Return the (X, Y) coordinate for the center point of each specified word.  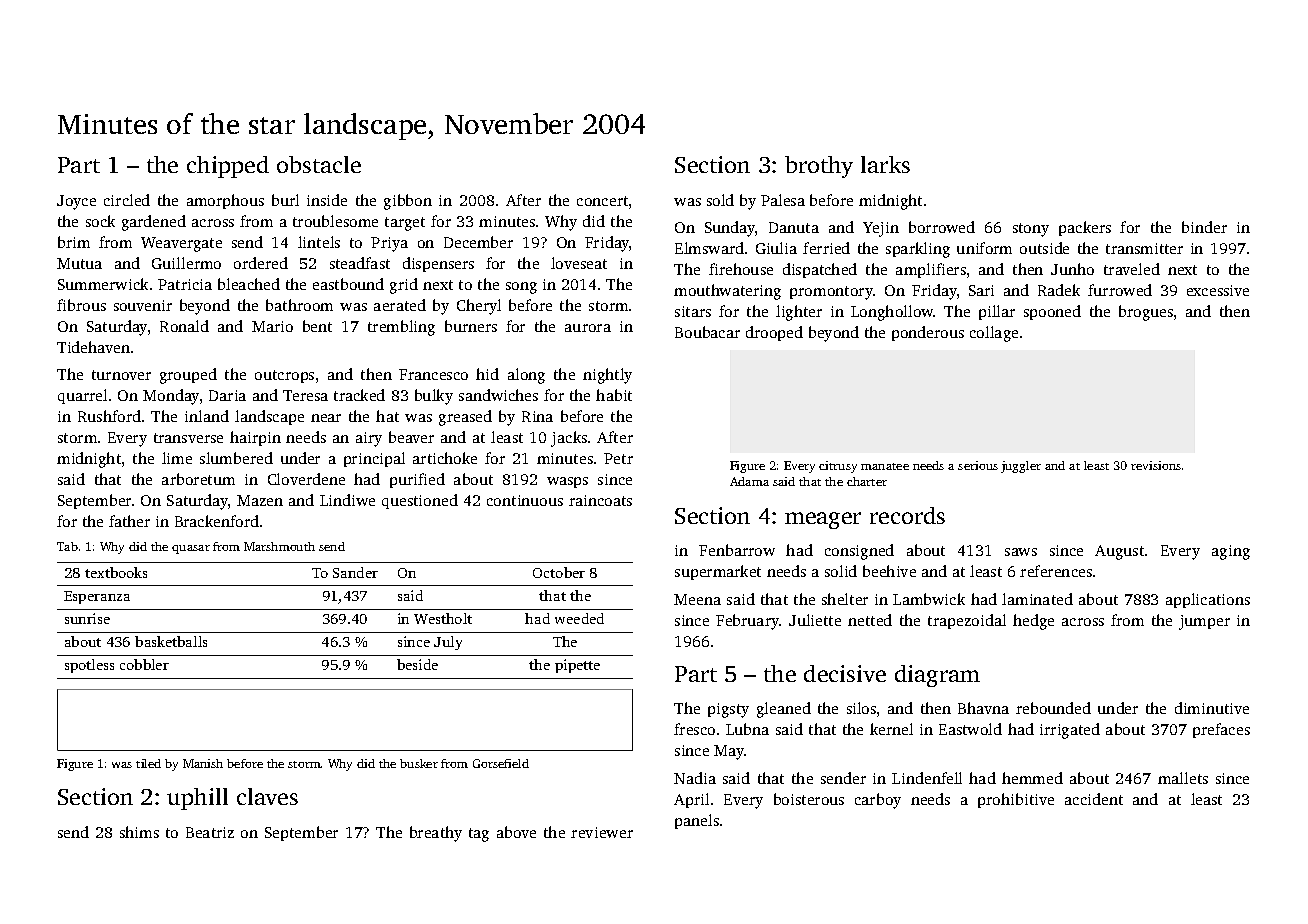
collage (994, 334)
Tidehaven (93, 347)
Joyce (76, 202)
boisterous (809, 799)
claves (267, 796)
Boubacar (707, 332)
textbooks (116, 572)
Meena (697, 599)
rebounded (1053, 708)
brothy (819, 167)
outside (1044, 248)
